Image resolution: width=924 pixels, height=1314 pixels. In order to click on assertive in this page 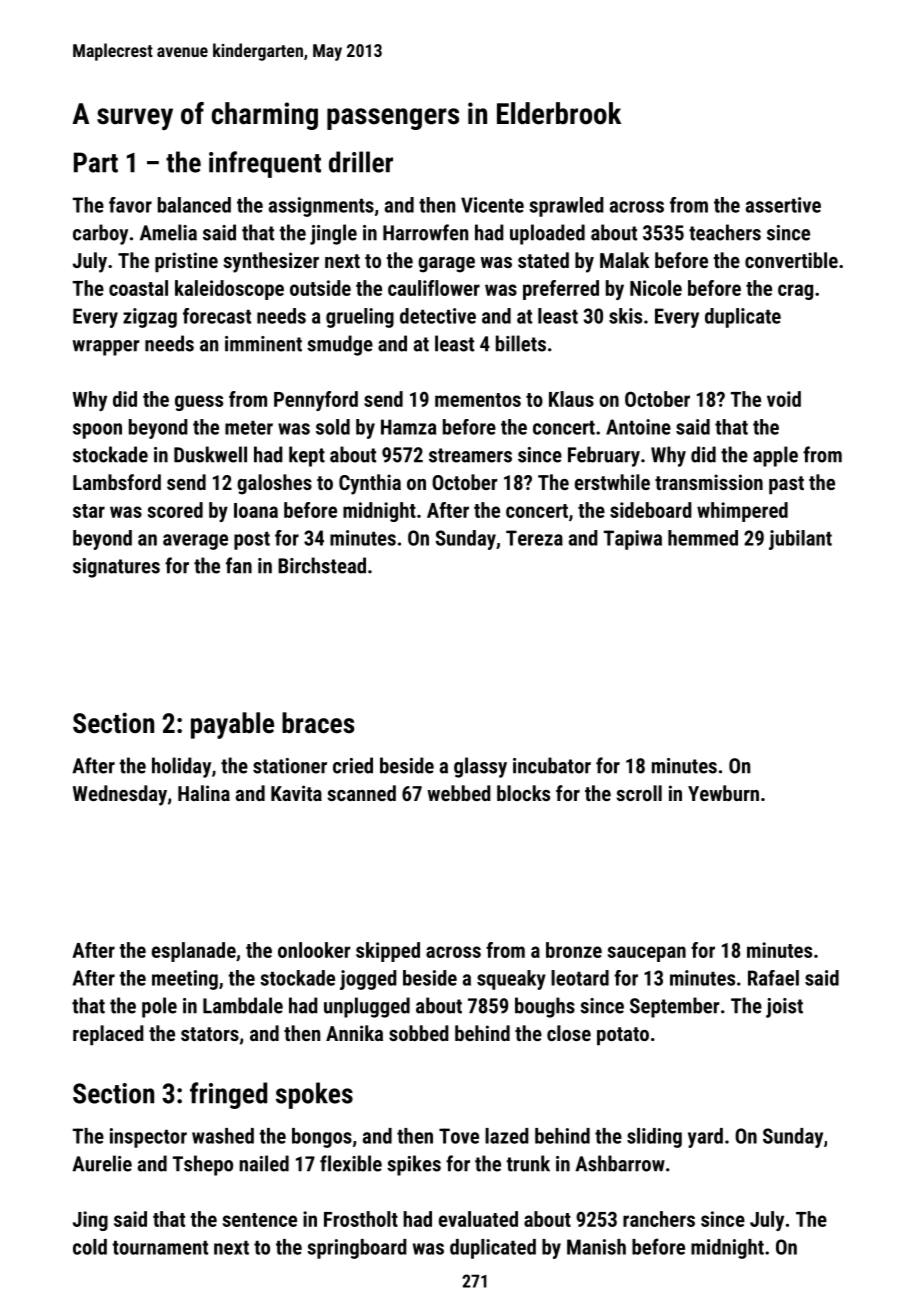, I will do `click(783, 205)`.
